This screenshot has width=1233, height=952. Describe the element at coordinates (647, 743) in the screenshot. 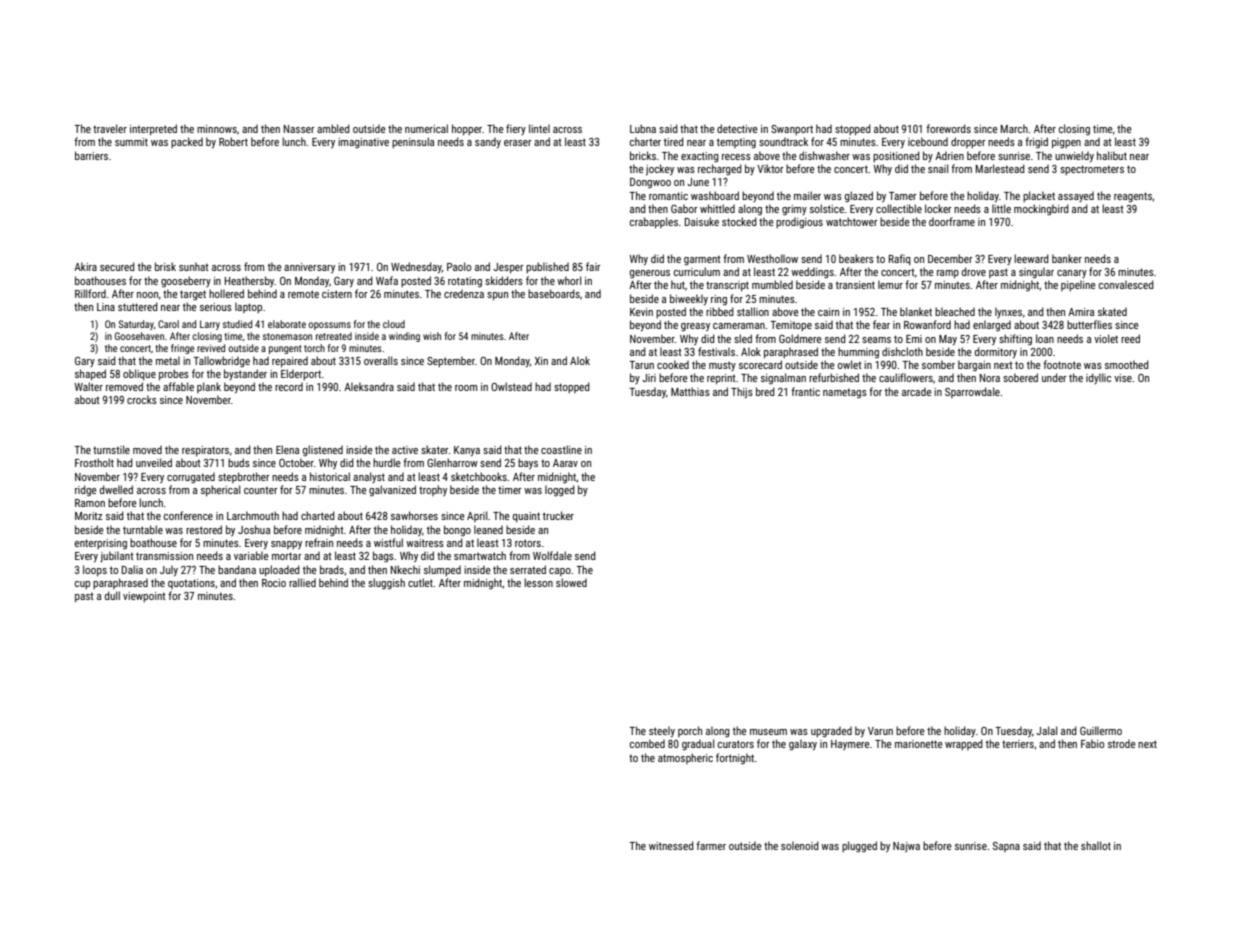

I see `combed` at that location.
